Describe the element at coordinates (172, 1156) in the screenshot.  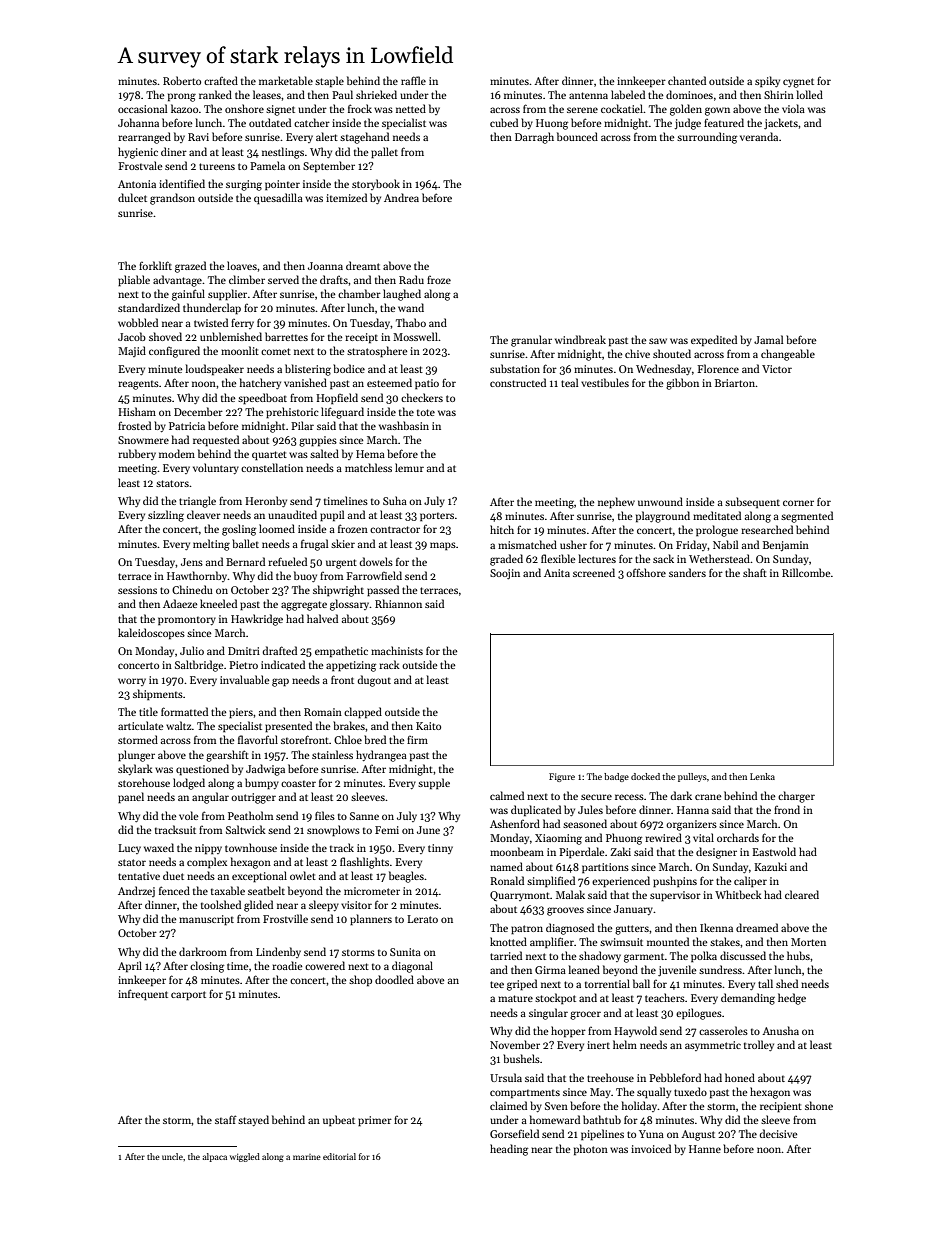
I see `uncle` at that location.
